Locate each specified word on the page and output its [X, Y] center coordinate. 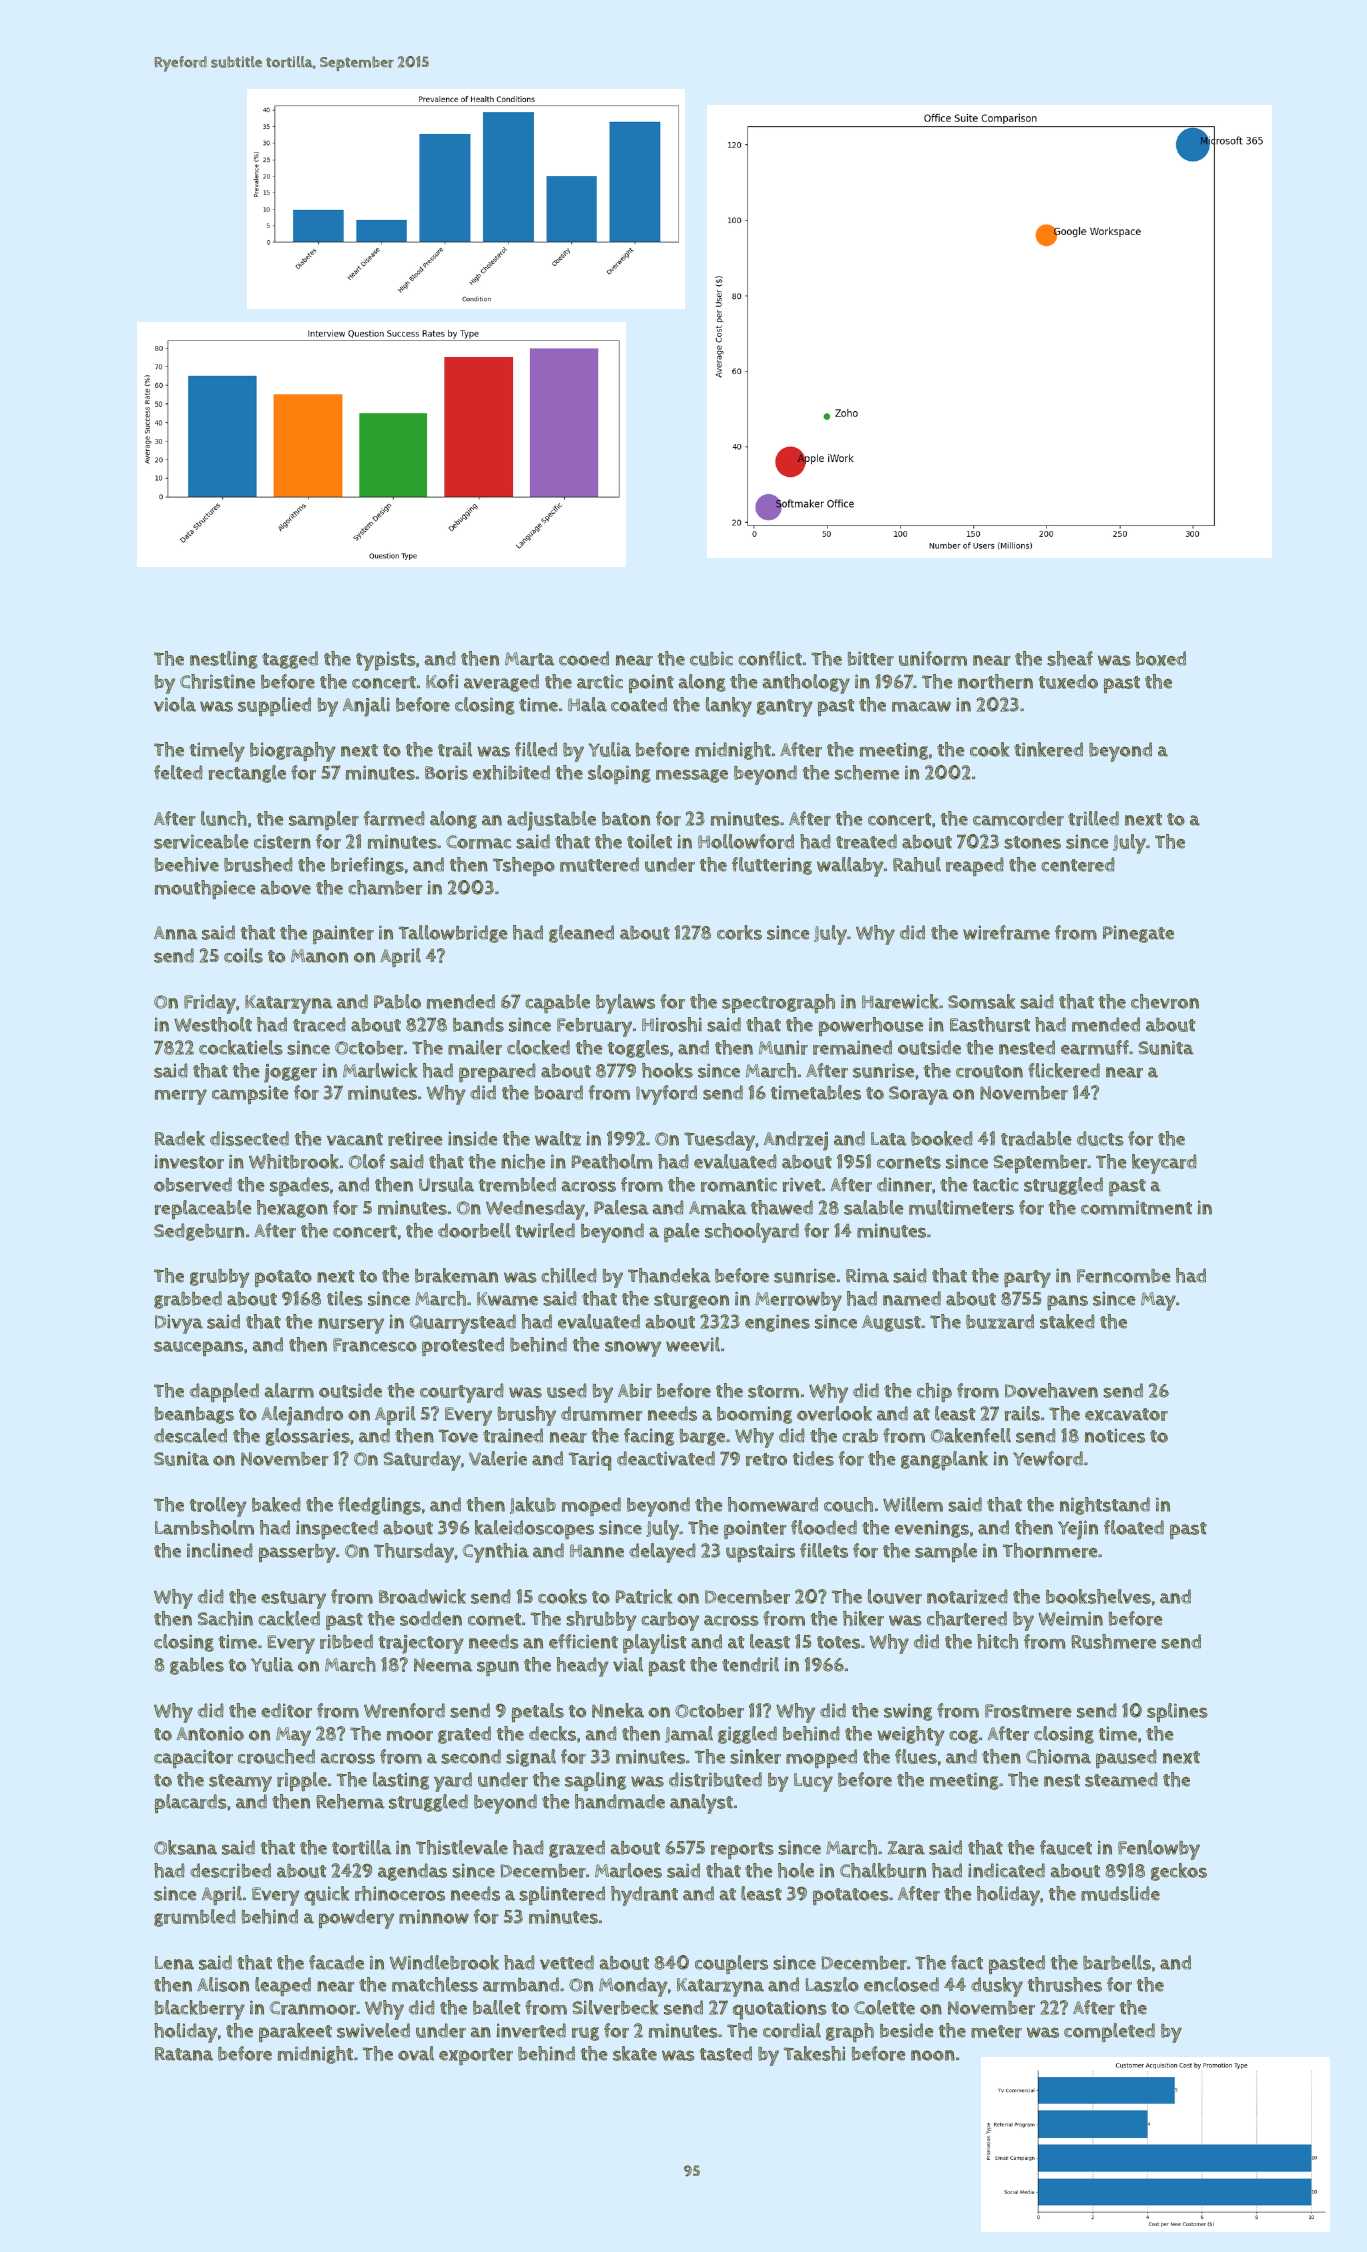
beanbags [194, 1415]
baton [626, 819]
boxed [1161, 658]
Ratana [184, 2054]
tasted [726, 2053]
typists [386, 661]
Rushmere [1113, 1641]
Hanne [597, 1551]
